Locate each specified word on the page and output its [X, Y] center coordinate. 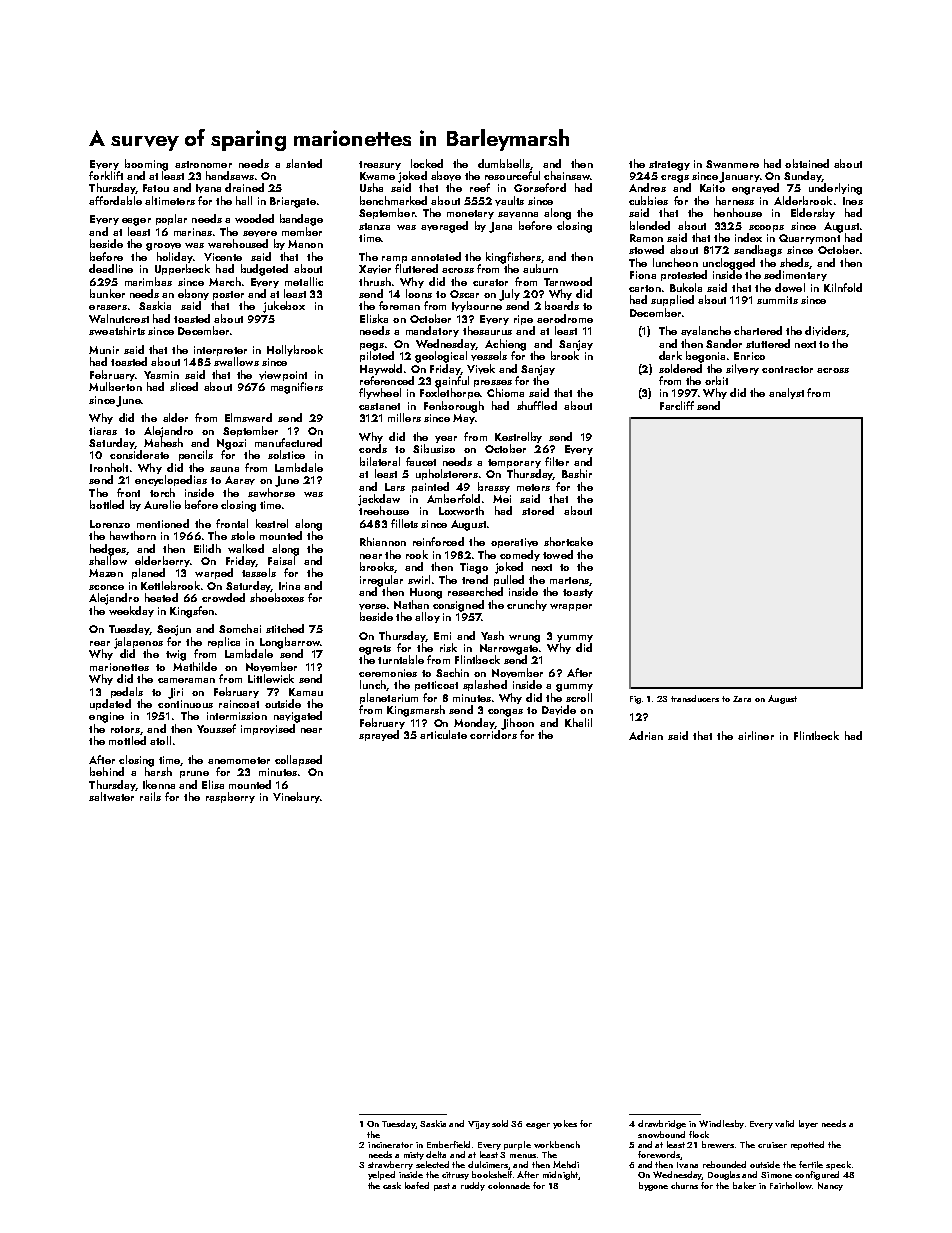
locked [427, 163]
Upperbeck [182, 269]
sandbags [758, 251]
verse [372, 607]
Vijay [479, 1125]
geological [441, 357]
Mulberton [115, 386]
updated [110, 704]
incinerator [390, 1145]
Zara [742, 699]
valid [784, 1123]
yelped [381, 1175]
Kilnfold [843, 287]
